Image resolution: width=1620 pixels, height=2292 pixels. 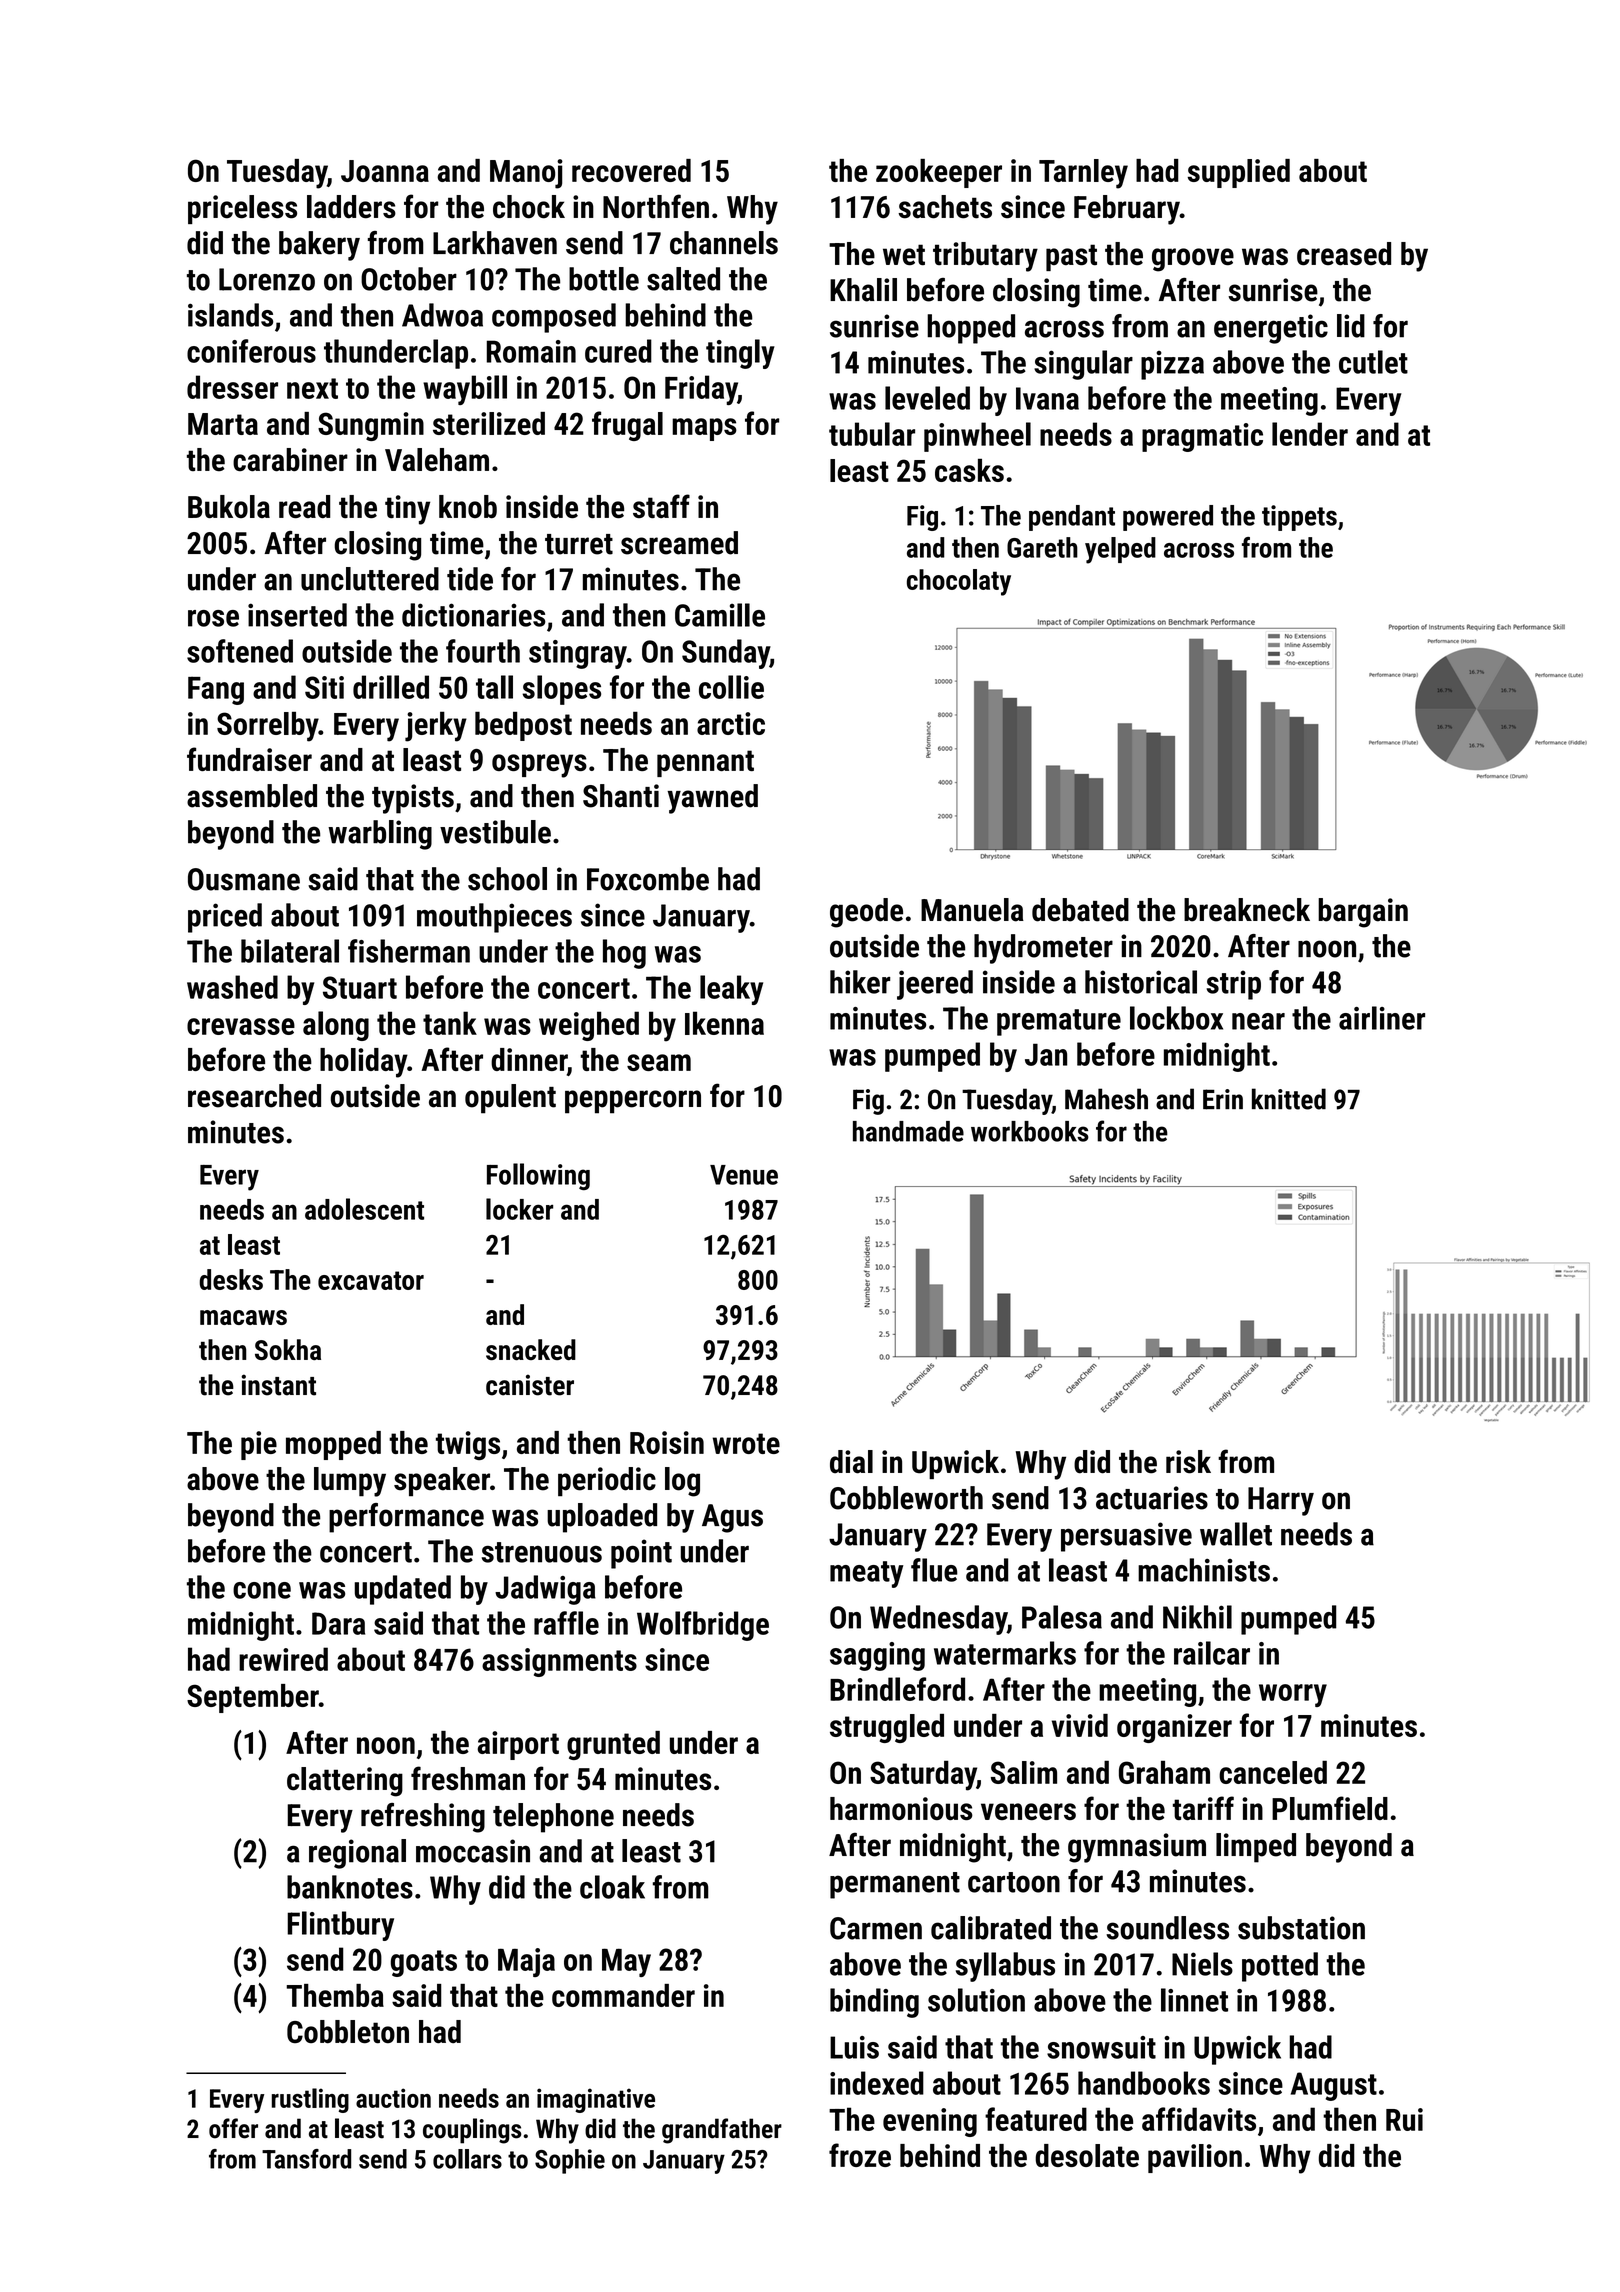 What do you see at coordinates (473, 1851) in the document?
I see `moccasin` at bounding box center [473, 1851].
